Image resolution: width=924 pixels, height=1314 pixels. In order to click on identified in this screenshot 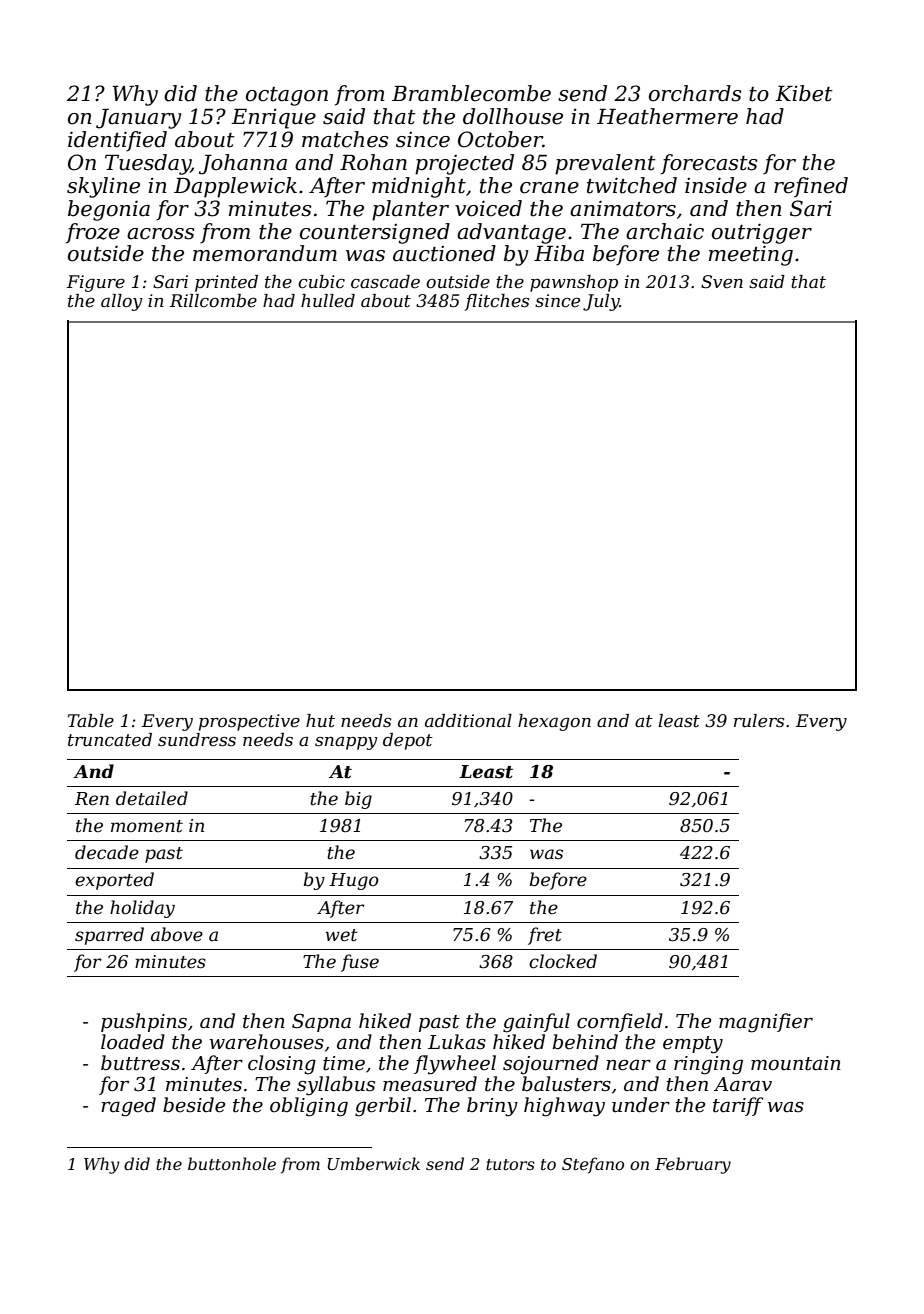, I will do `click(117, 141)`.
